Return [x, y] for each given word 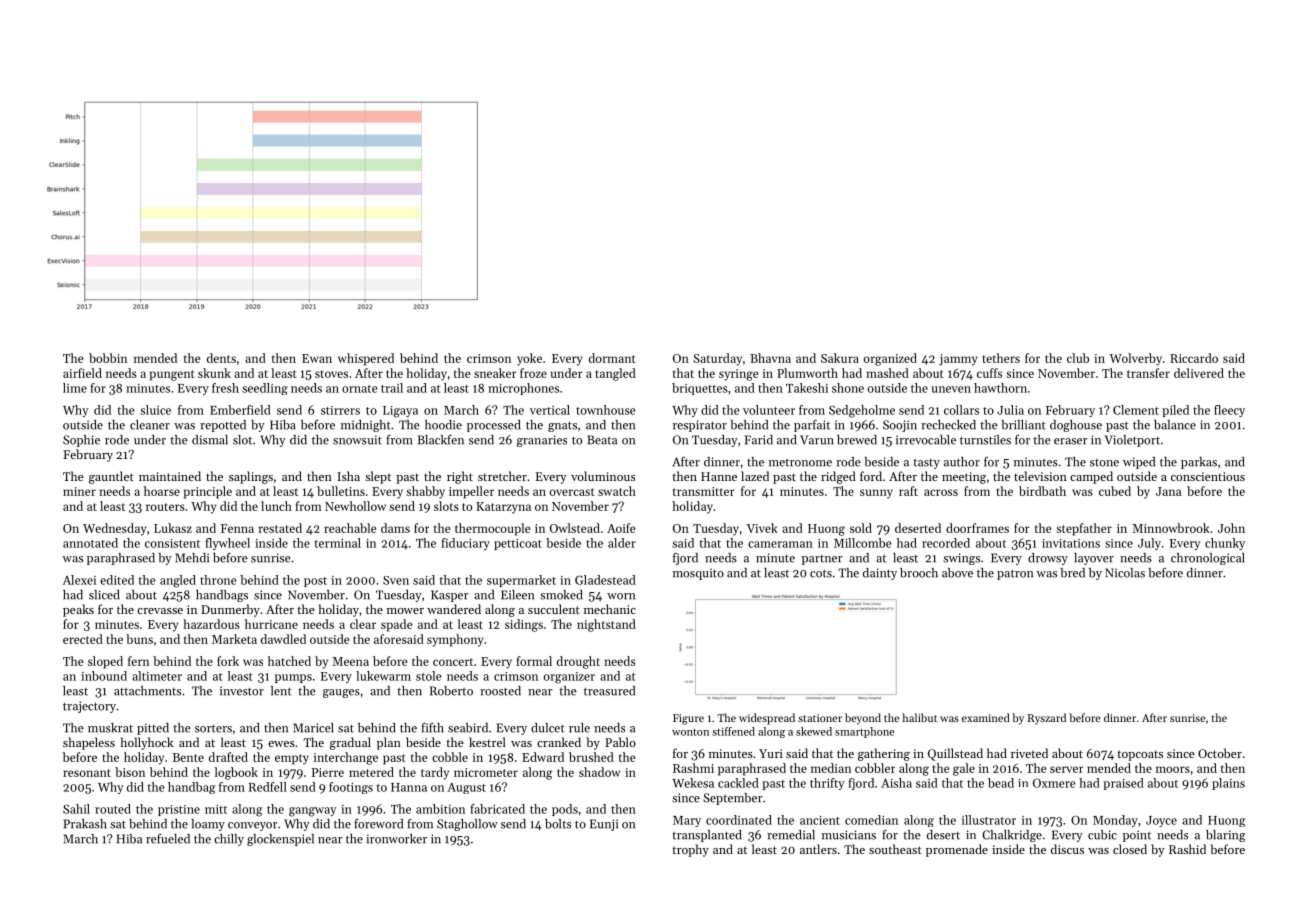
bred [1072, 573]
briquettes [700, 389]
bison [130, 772]
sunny [876, 494]
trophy [690, 850]
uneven [951, 389]
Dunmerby [230, 610]
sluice [155, 410]
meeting [964, 478]
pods [565, 810]
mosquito [698, 574]
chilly [229, 840]
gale [964, 769]
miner [79, 491]
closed [1130, 849]
